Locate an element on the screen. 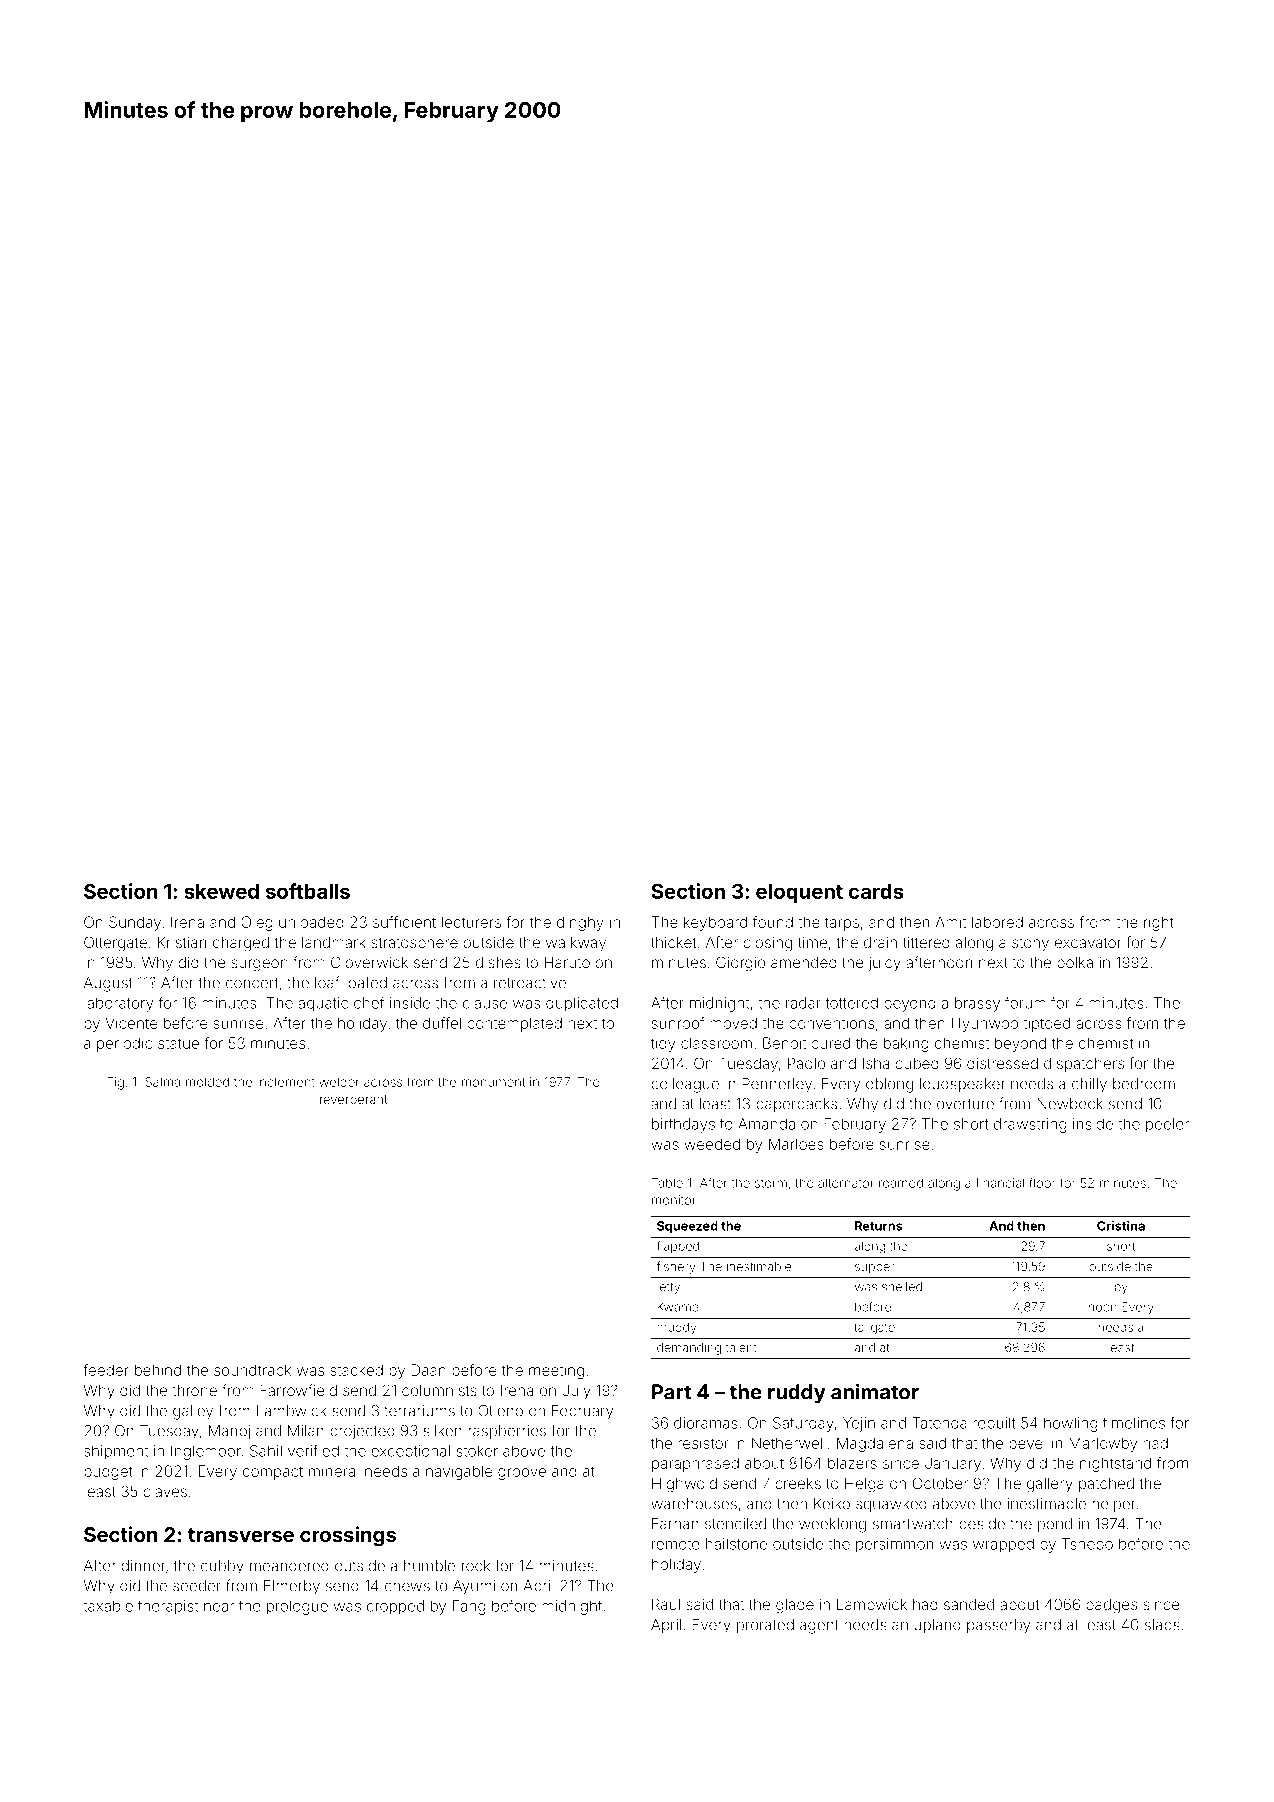 The image size is (1274, 1802). soundtrack is located at coordinates (252, 1370).
